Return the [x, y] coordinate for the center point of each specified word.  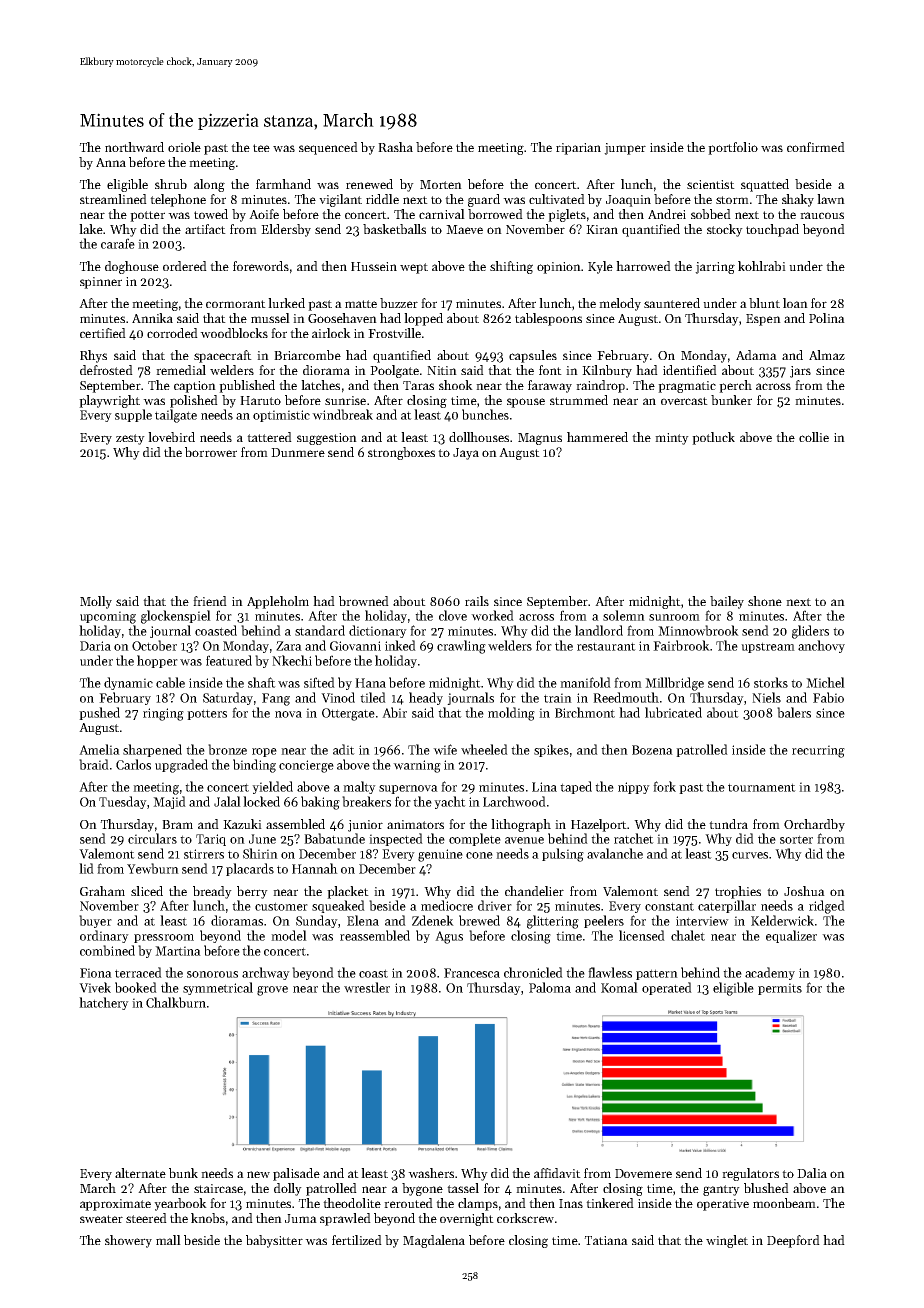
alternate [140, 1173]
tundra [728, 824]
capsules [533, 356]
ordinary [104, 936]
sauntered [672, 303]
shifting [511, 267]
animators [415, 824]
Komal [619, 987]
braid [94, 764]
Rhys [93, 356]
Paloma [550, 987]
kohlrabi [762, 266]
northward [134, 147]
